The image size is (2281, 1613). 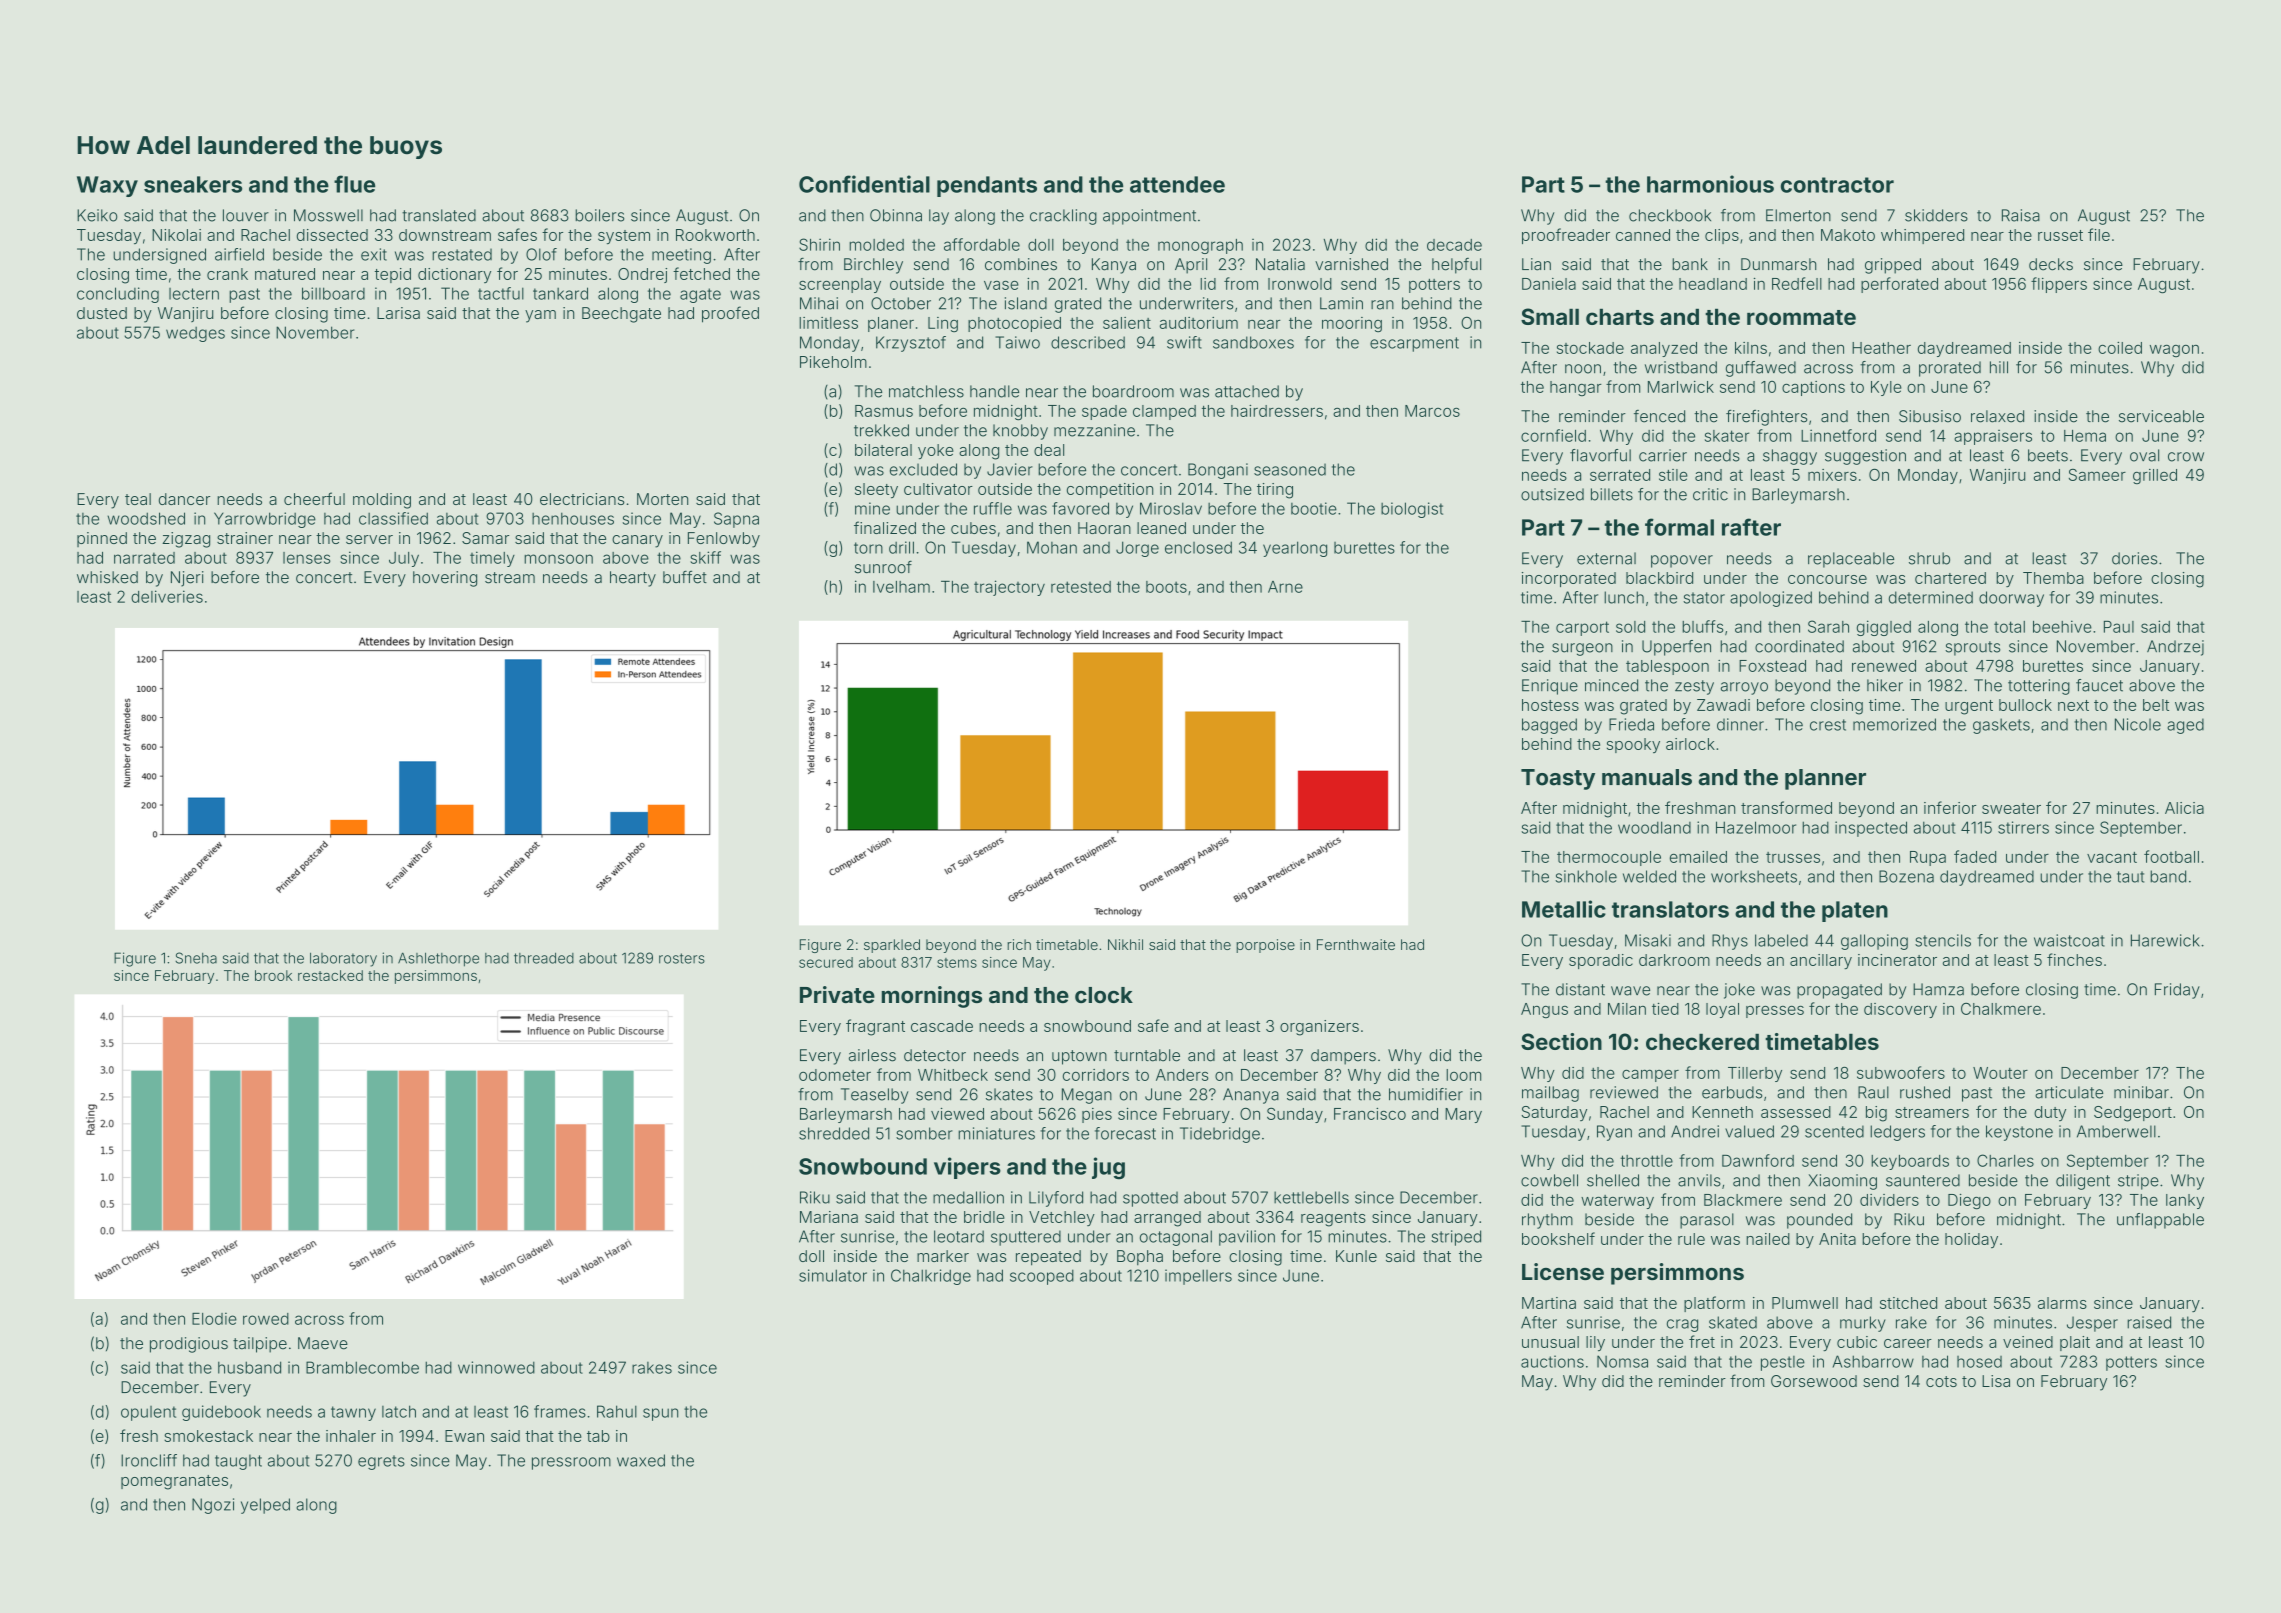 I want to click on Ngozi, so click(x=213, y=1506).
